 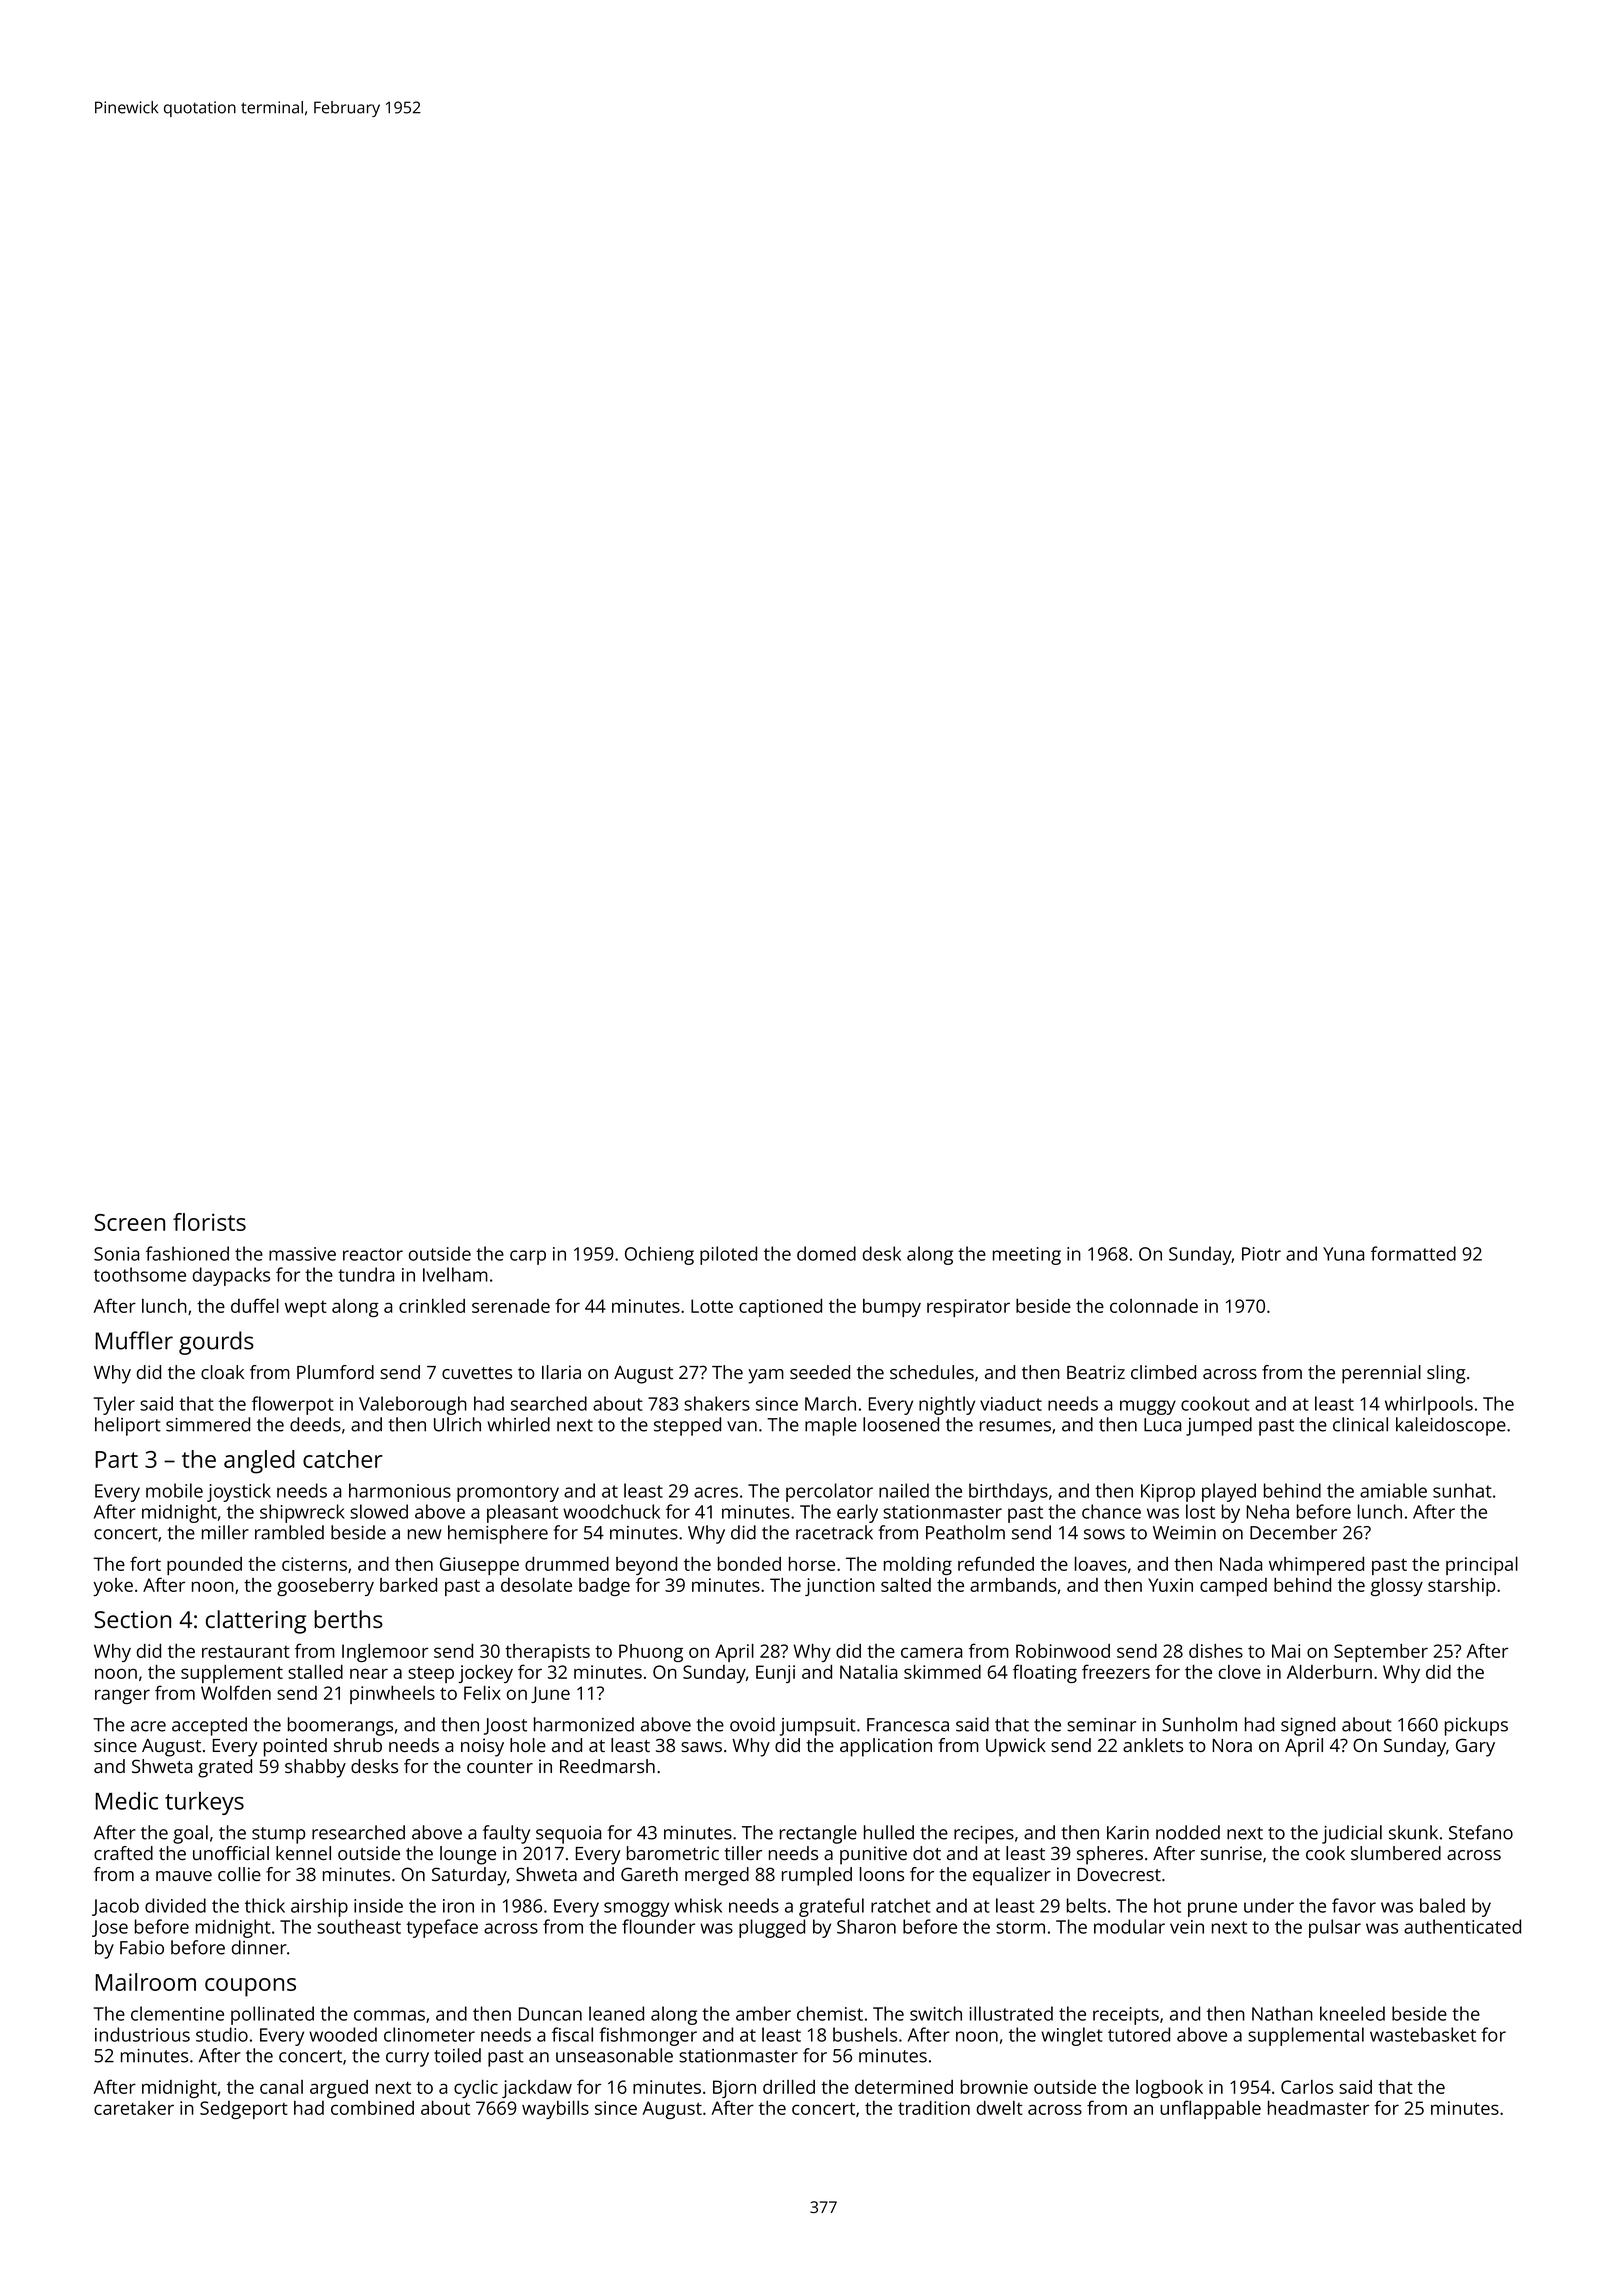 What do you see at coordinates (607, 1766) in the screenshot?
I see `Reedmarsh` at bounding box center [607, 1766].
